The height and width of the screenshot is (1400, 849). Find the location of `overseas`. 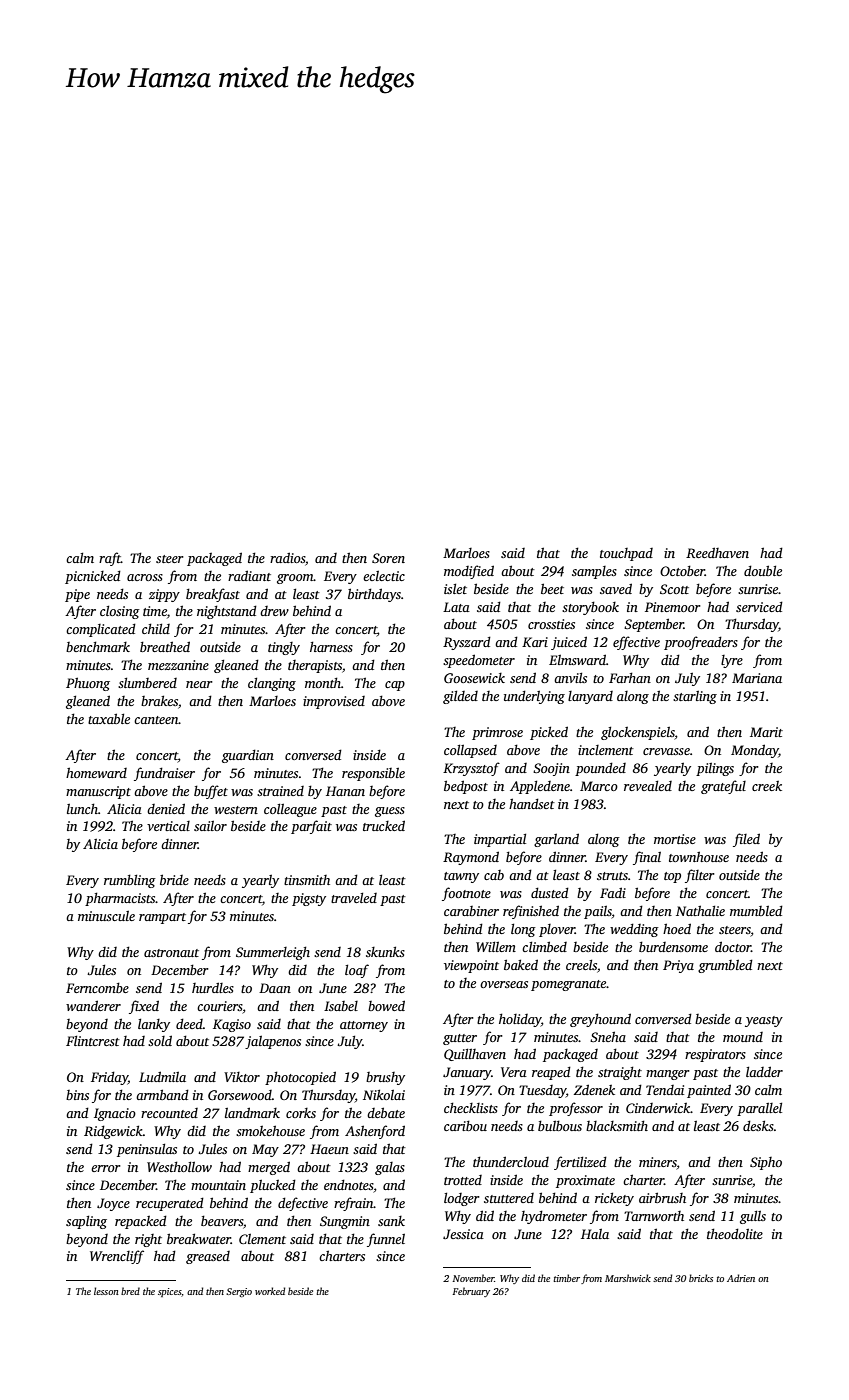

overseas is located at coordinates (504, 984).
